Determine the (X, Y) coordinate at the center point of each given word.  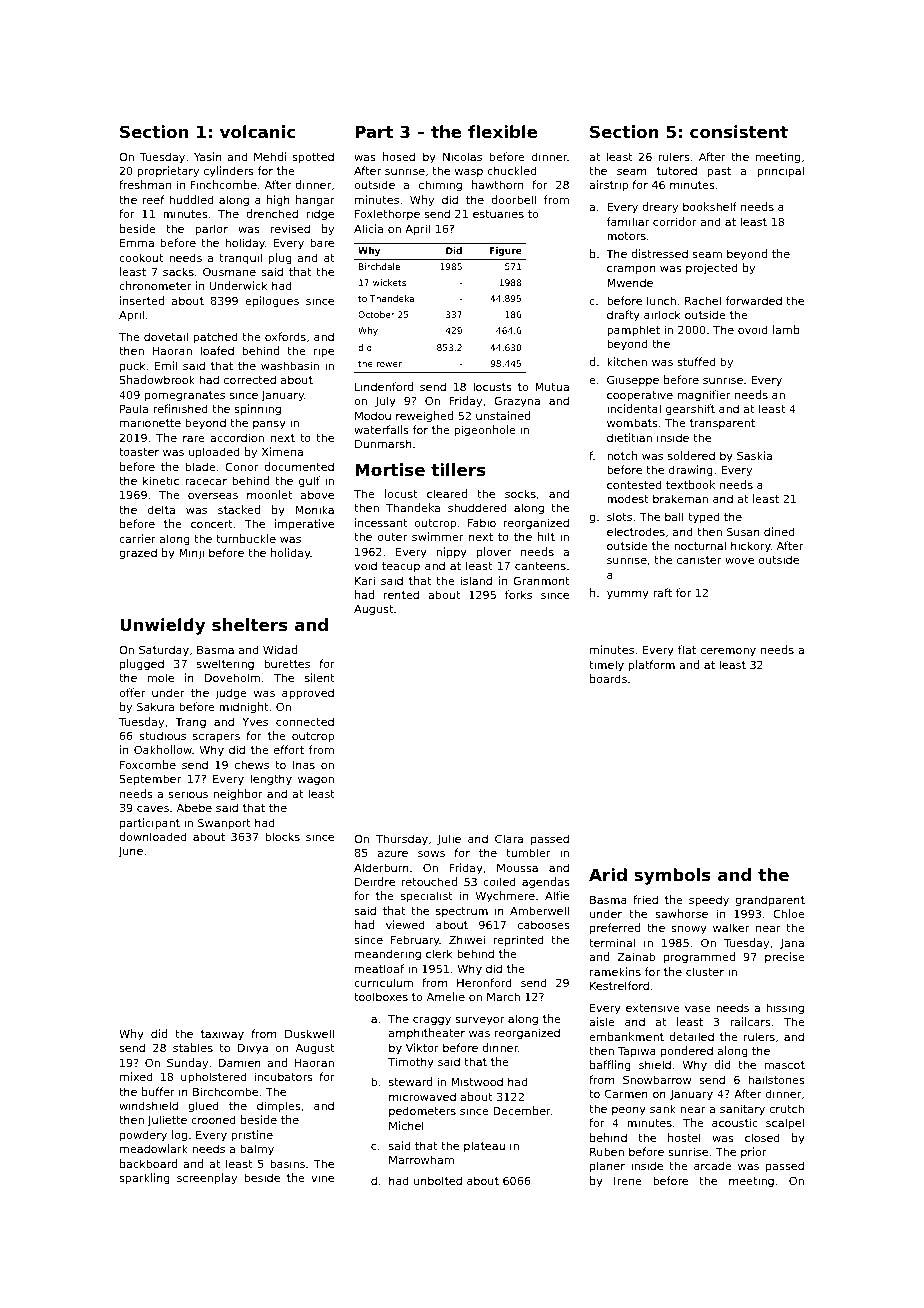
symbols (672, 876)
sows (431, 853)
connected (305, 721)
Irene (628, 1181)
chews (252, 764)
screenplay (207, 1179)
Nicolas (462, 156)
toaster (139, 452)
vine (322, 1177)
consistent (739, 131)
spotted (313, 158)
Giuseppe (633, 381)
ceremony (728, 652)
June (130, 852)
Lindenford (384, 386)
